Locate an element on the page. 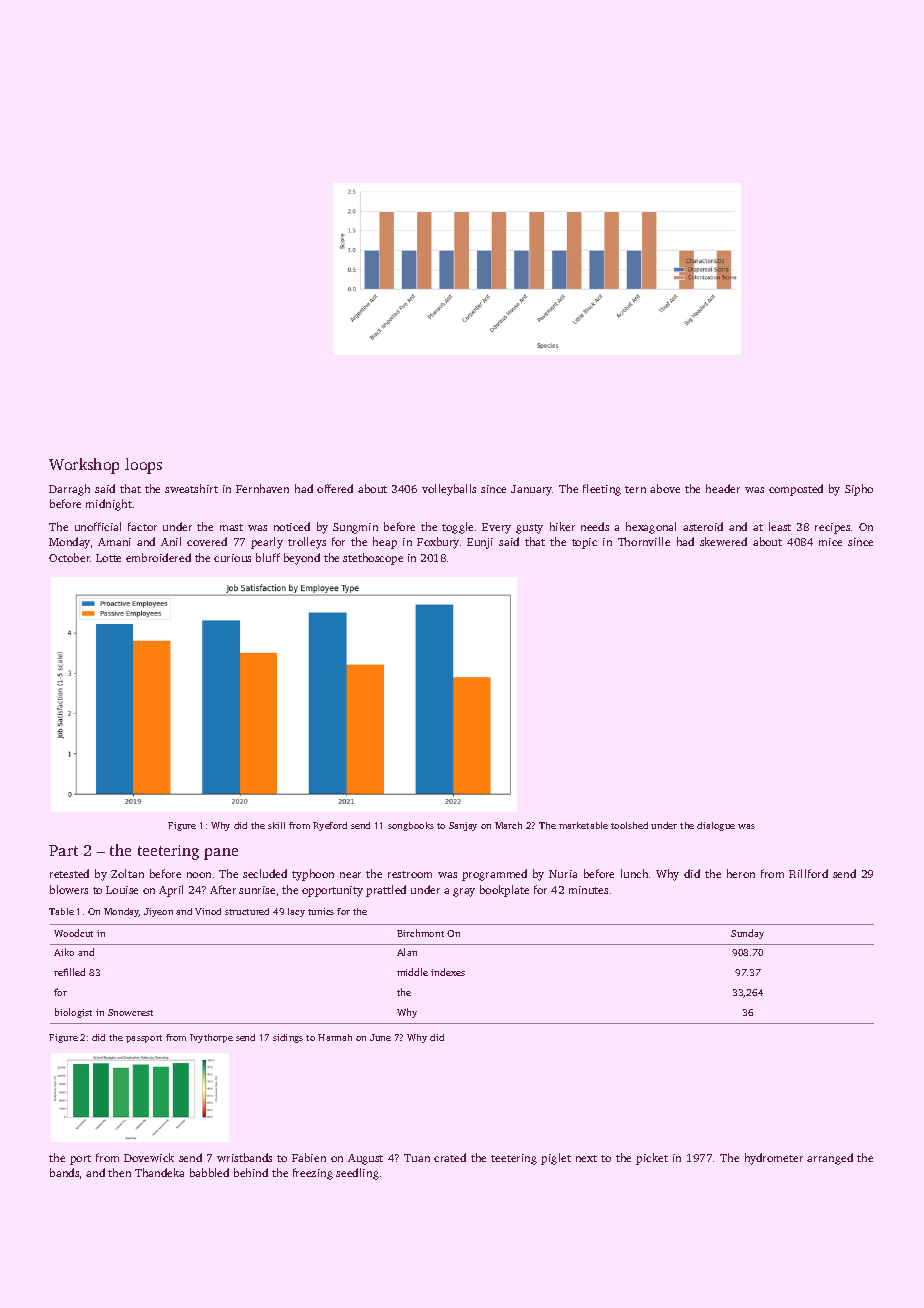 The height and width of the page is (1308, 924). hydrometer is located at coordinates (774, 1159).
